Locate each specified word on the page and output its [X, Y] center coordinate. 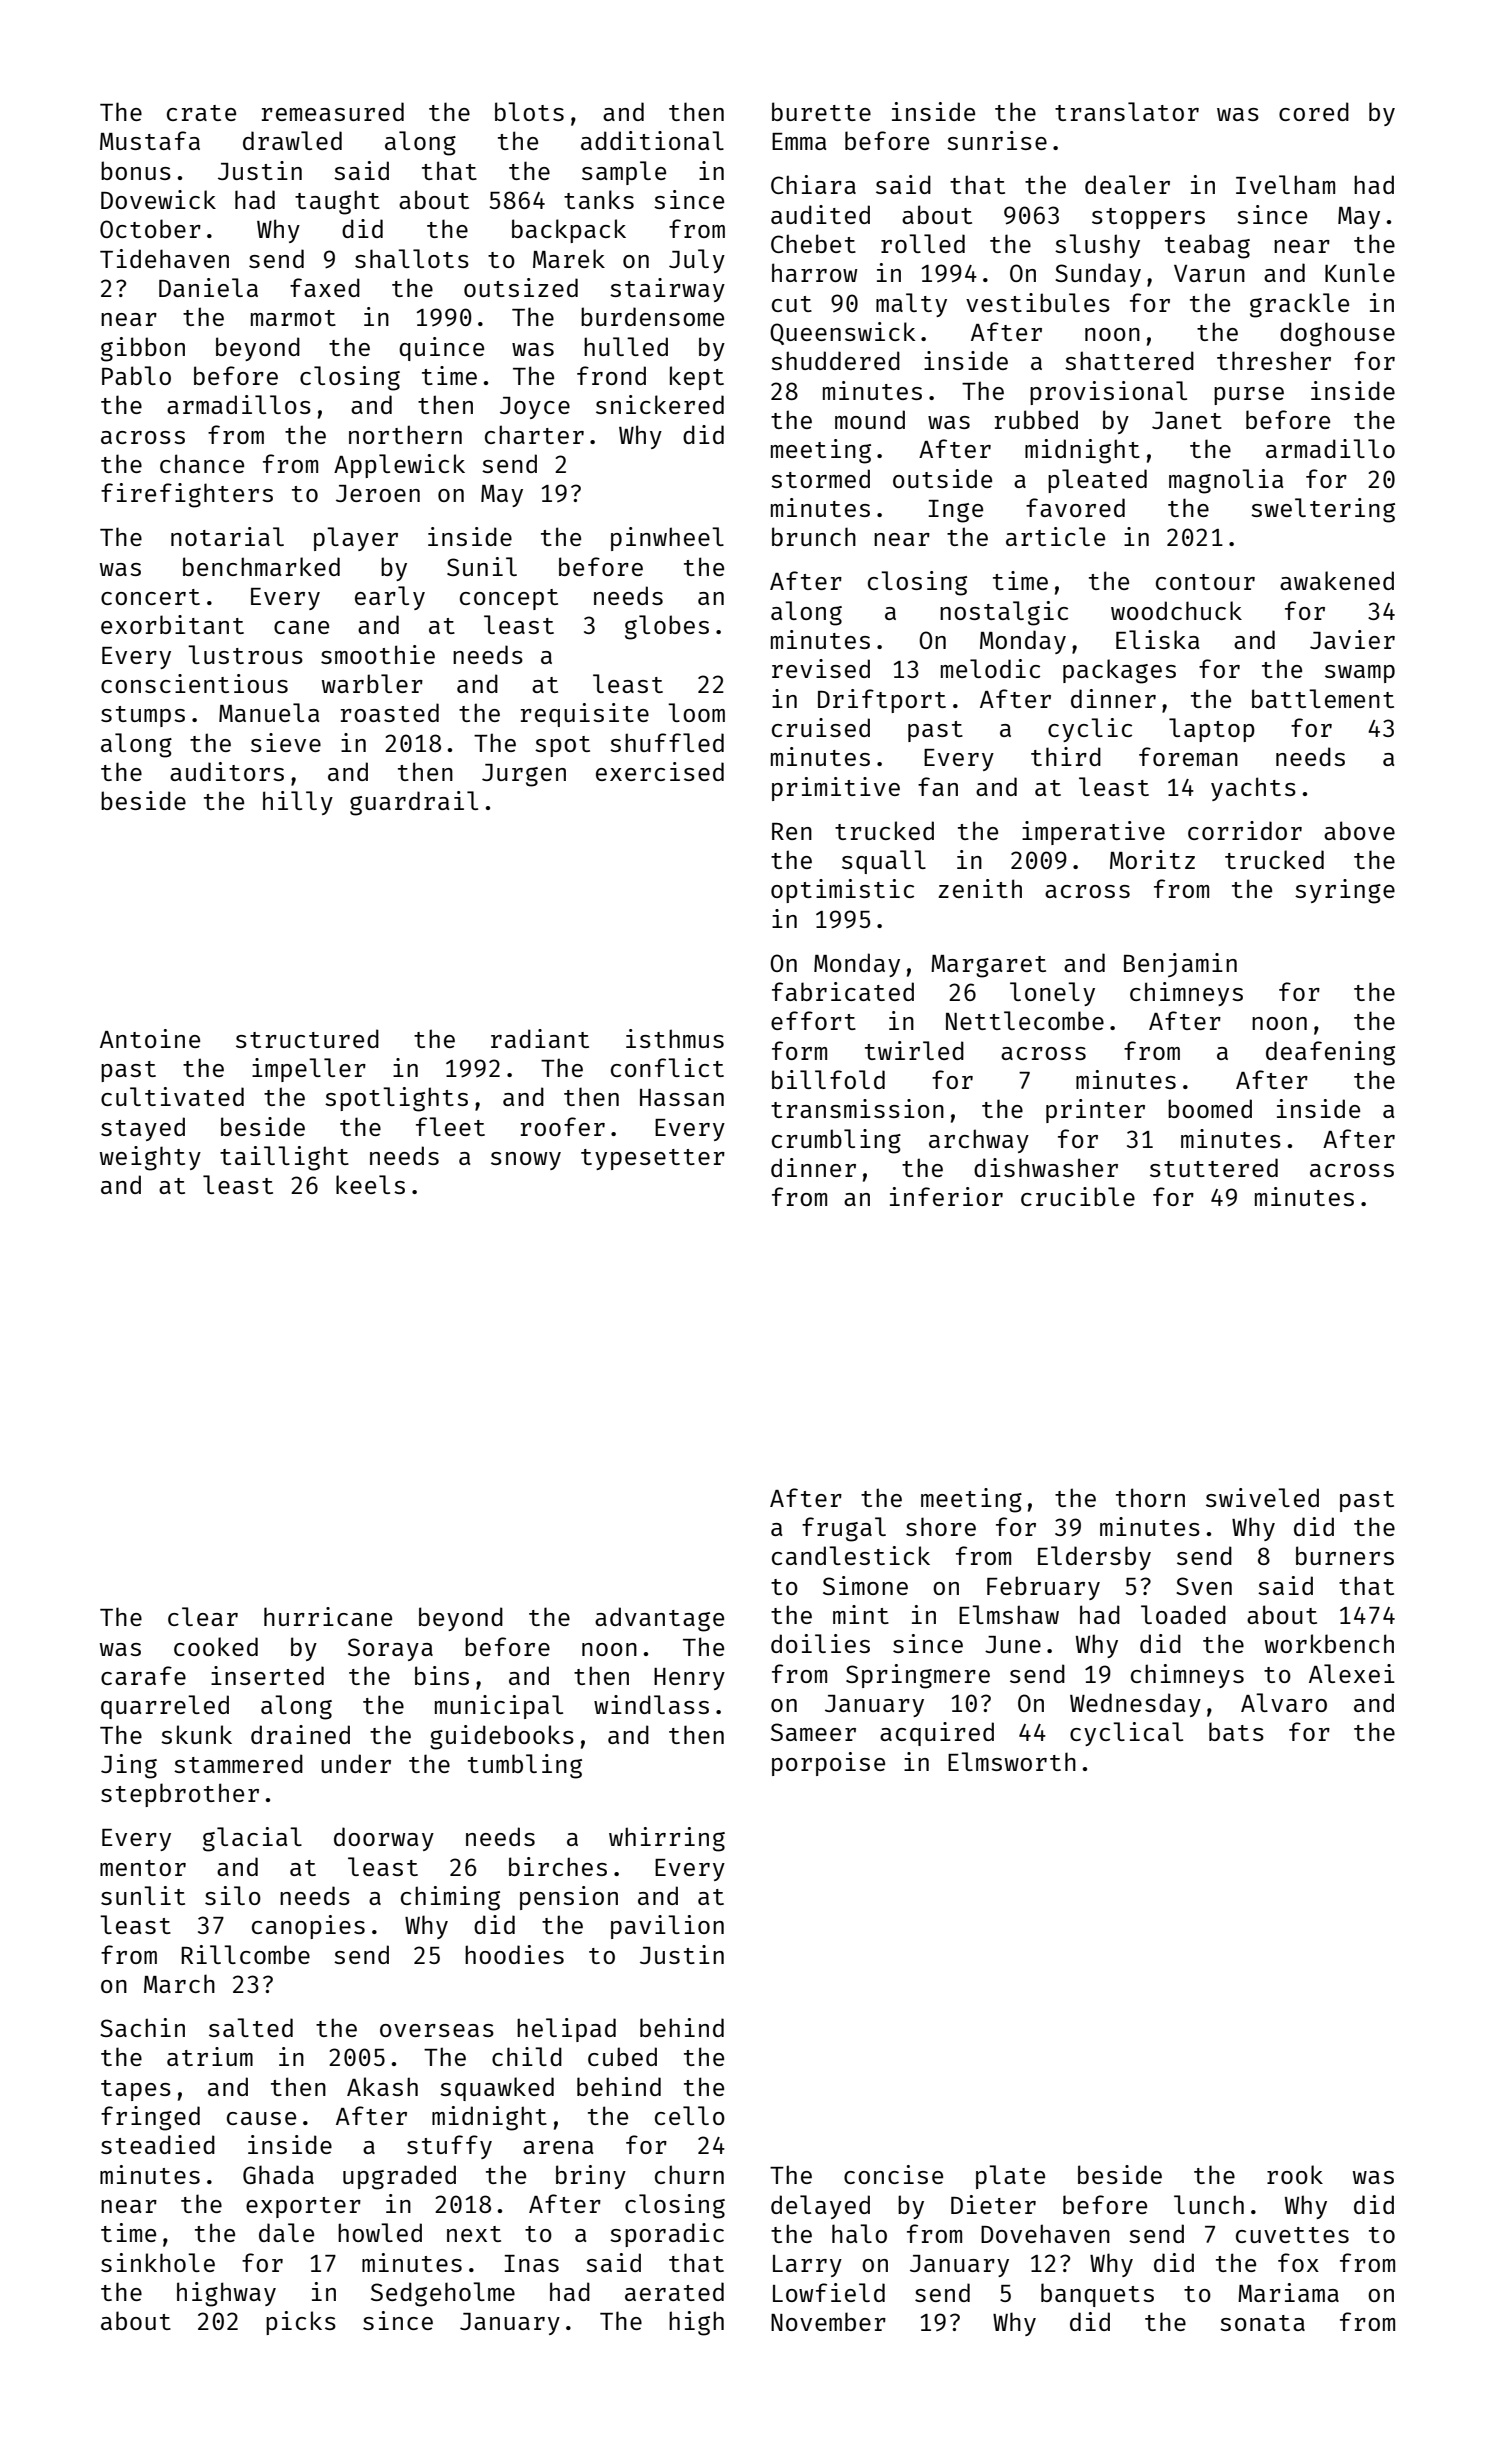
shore [941, 1526]
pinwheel [667, 539]
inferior [946, 1196]
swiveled [1262, 1497]
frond [611, 375]
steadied [158, 2144]
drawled [292, 140]
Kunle [1360, 272]
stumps [143, 716]
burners [1345, 1555]
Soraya [390, 1649]
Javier [1352, 639]
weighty [150, 1158]
